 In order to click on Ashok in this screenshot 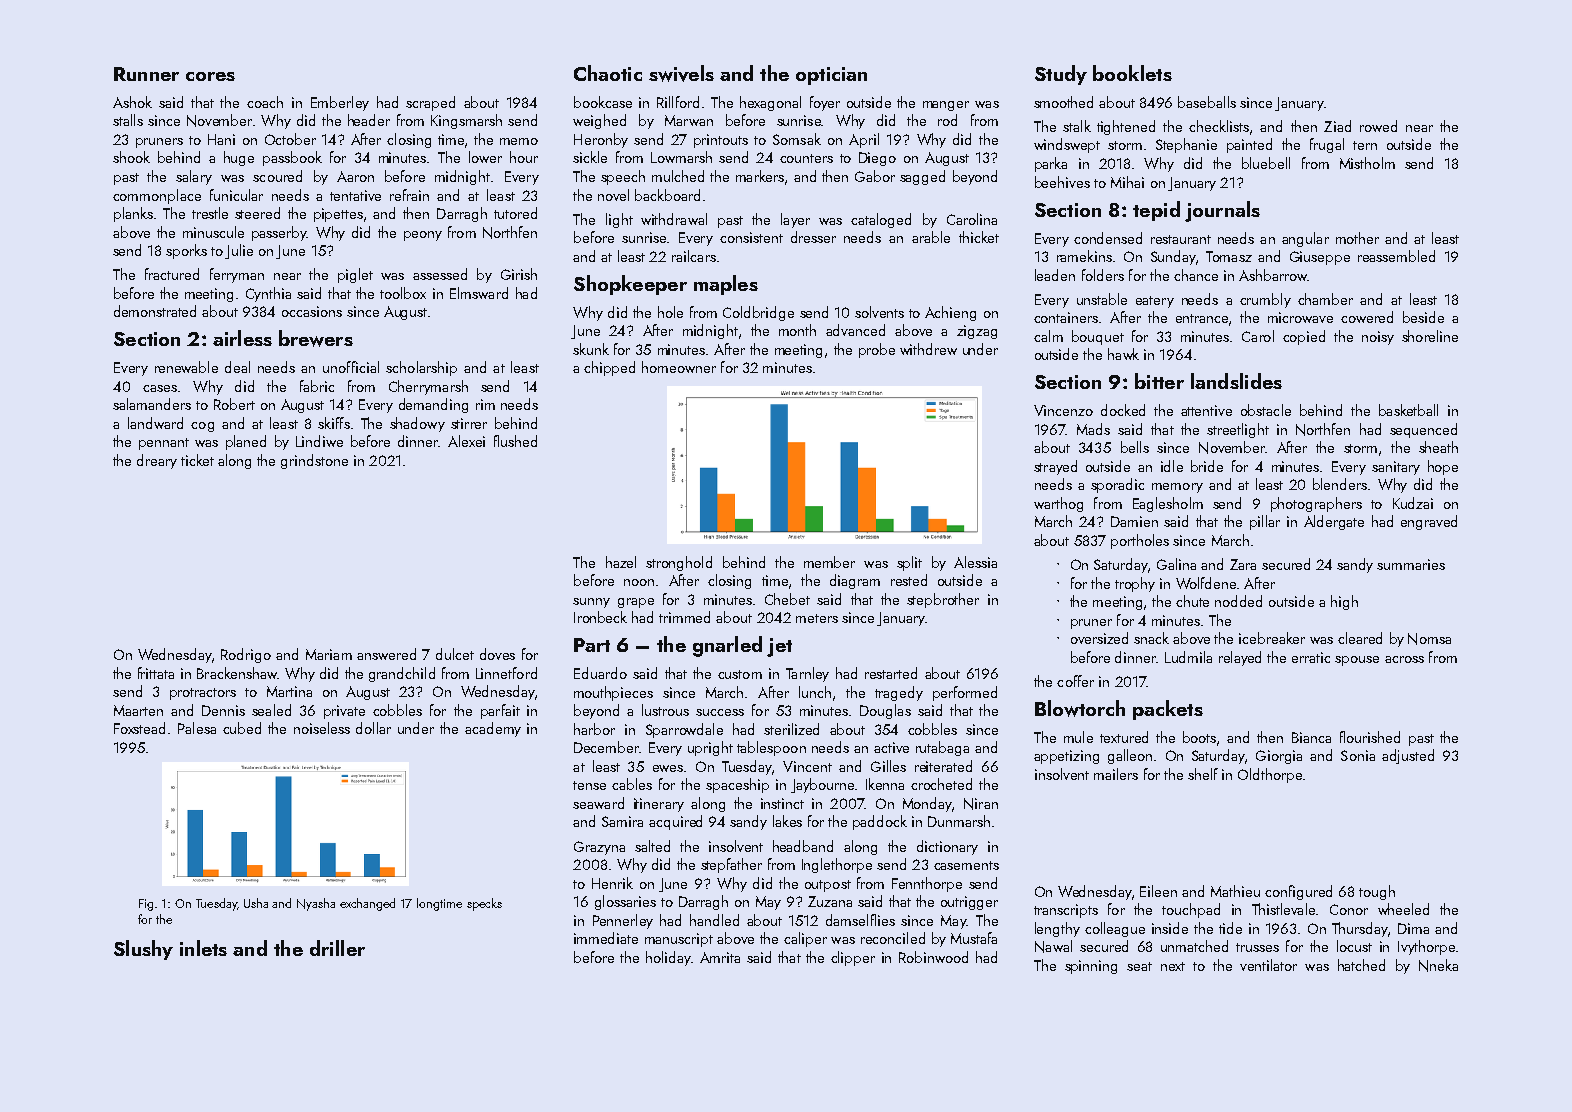, I will do `click(132, 102)`.
